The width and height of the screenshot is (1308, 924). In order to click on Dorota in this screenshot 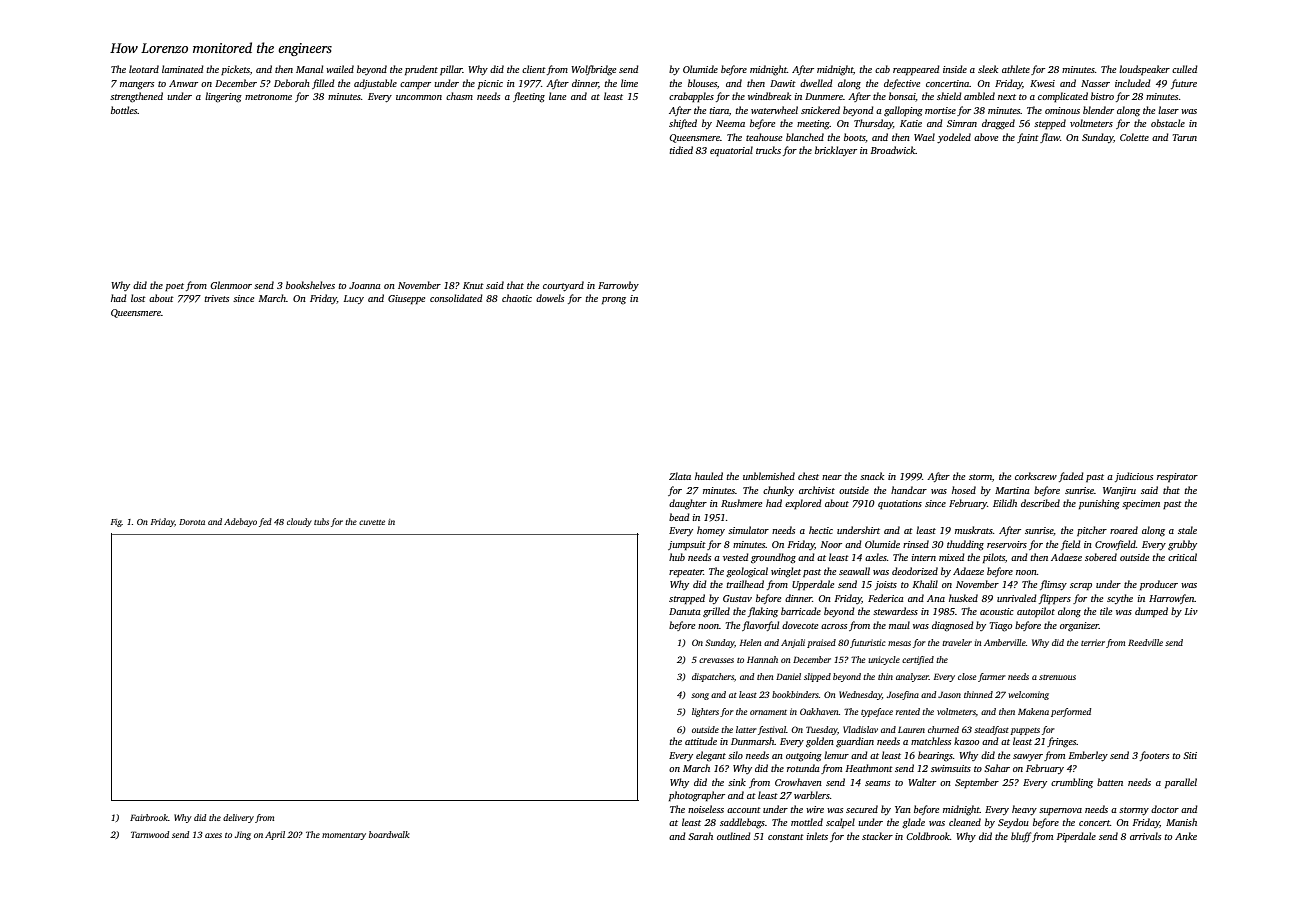, I will do `click(192, 522)`.
